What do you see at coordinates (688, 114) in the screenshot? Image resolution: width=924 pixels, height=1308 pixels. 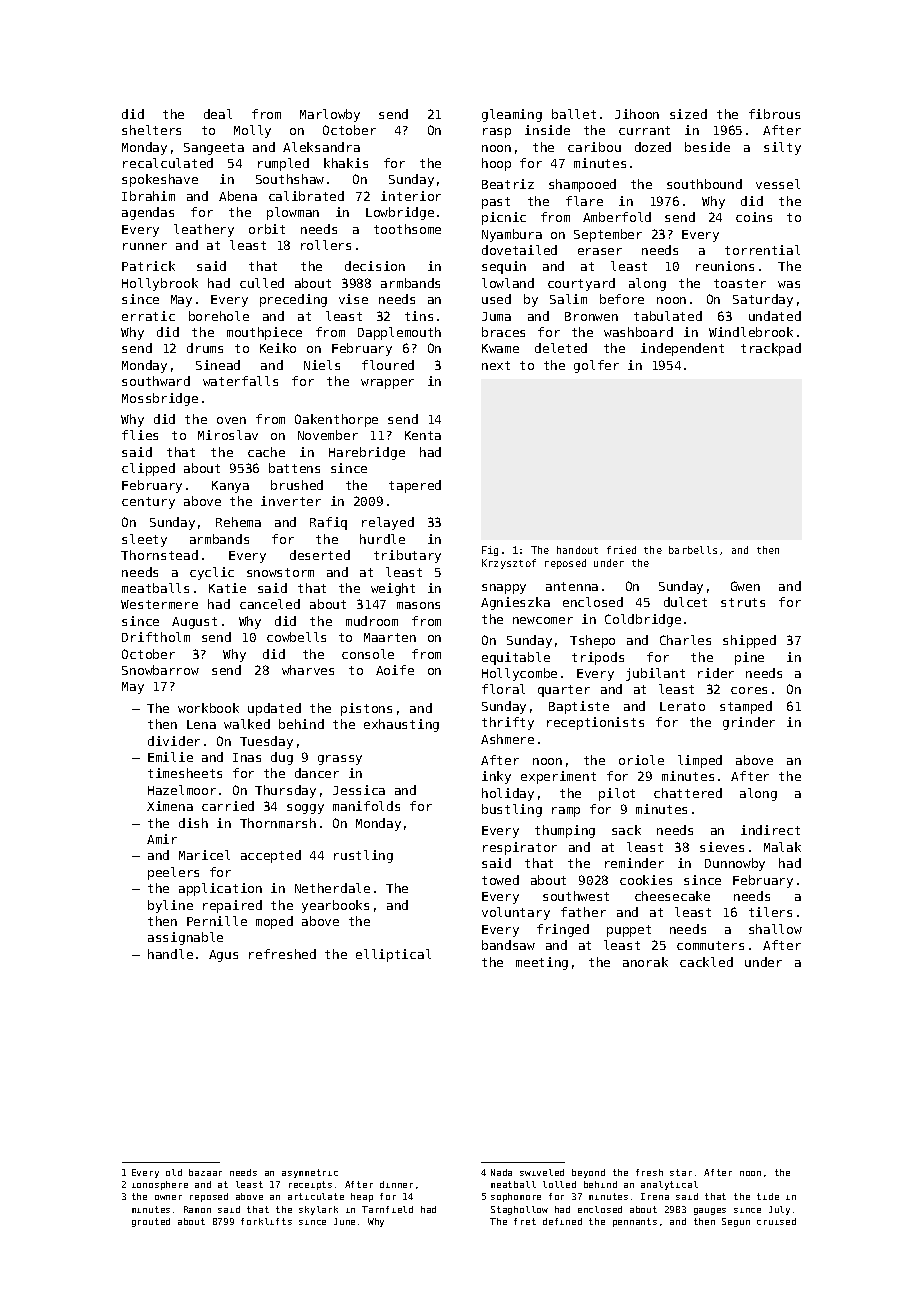 I see `sized` at bounding box center [688, 114].
